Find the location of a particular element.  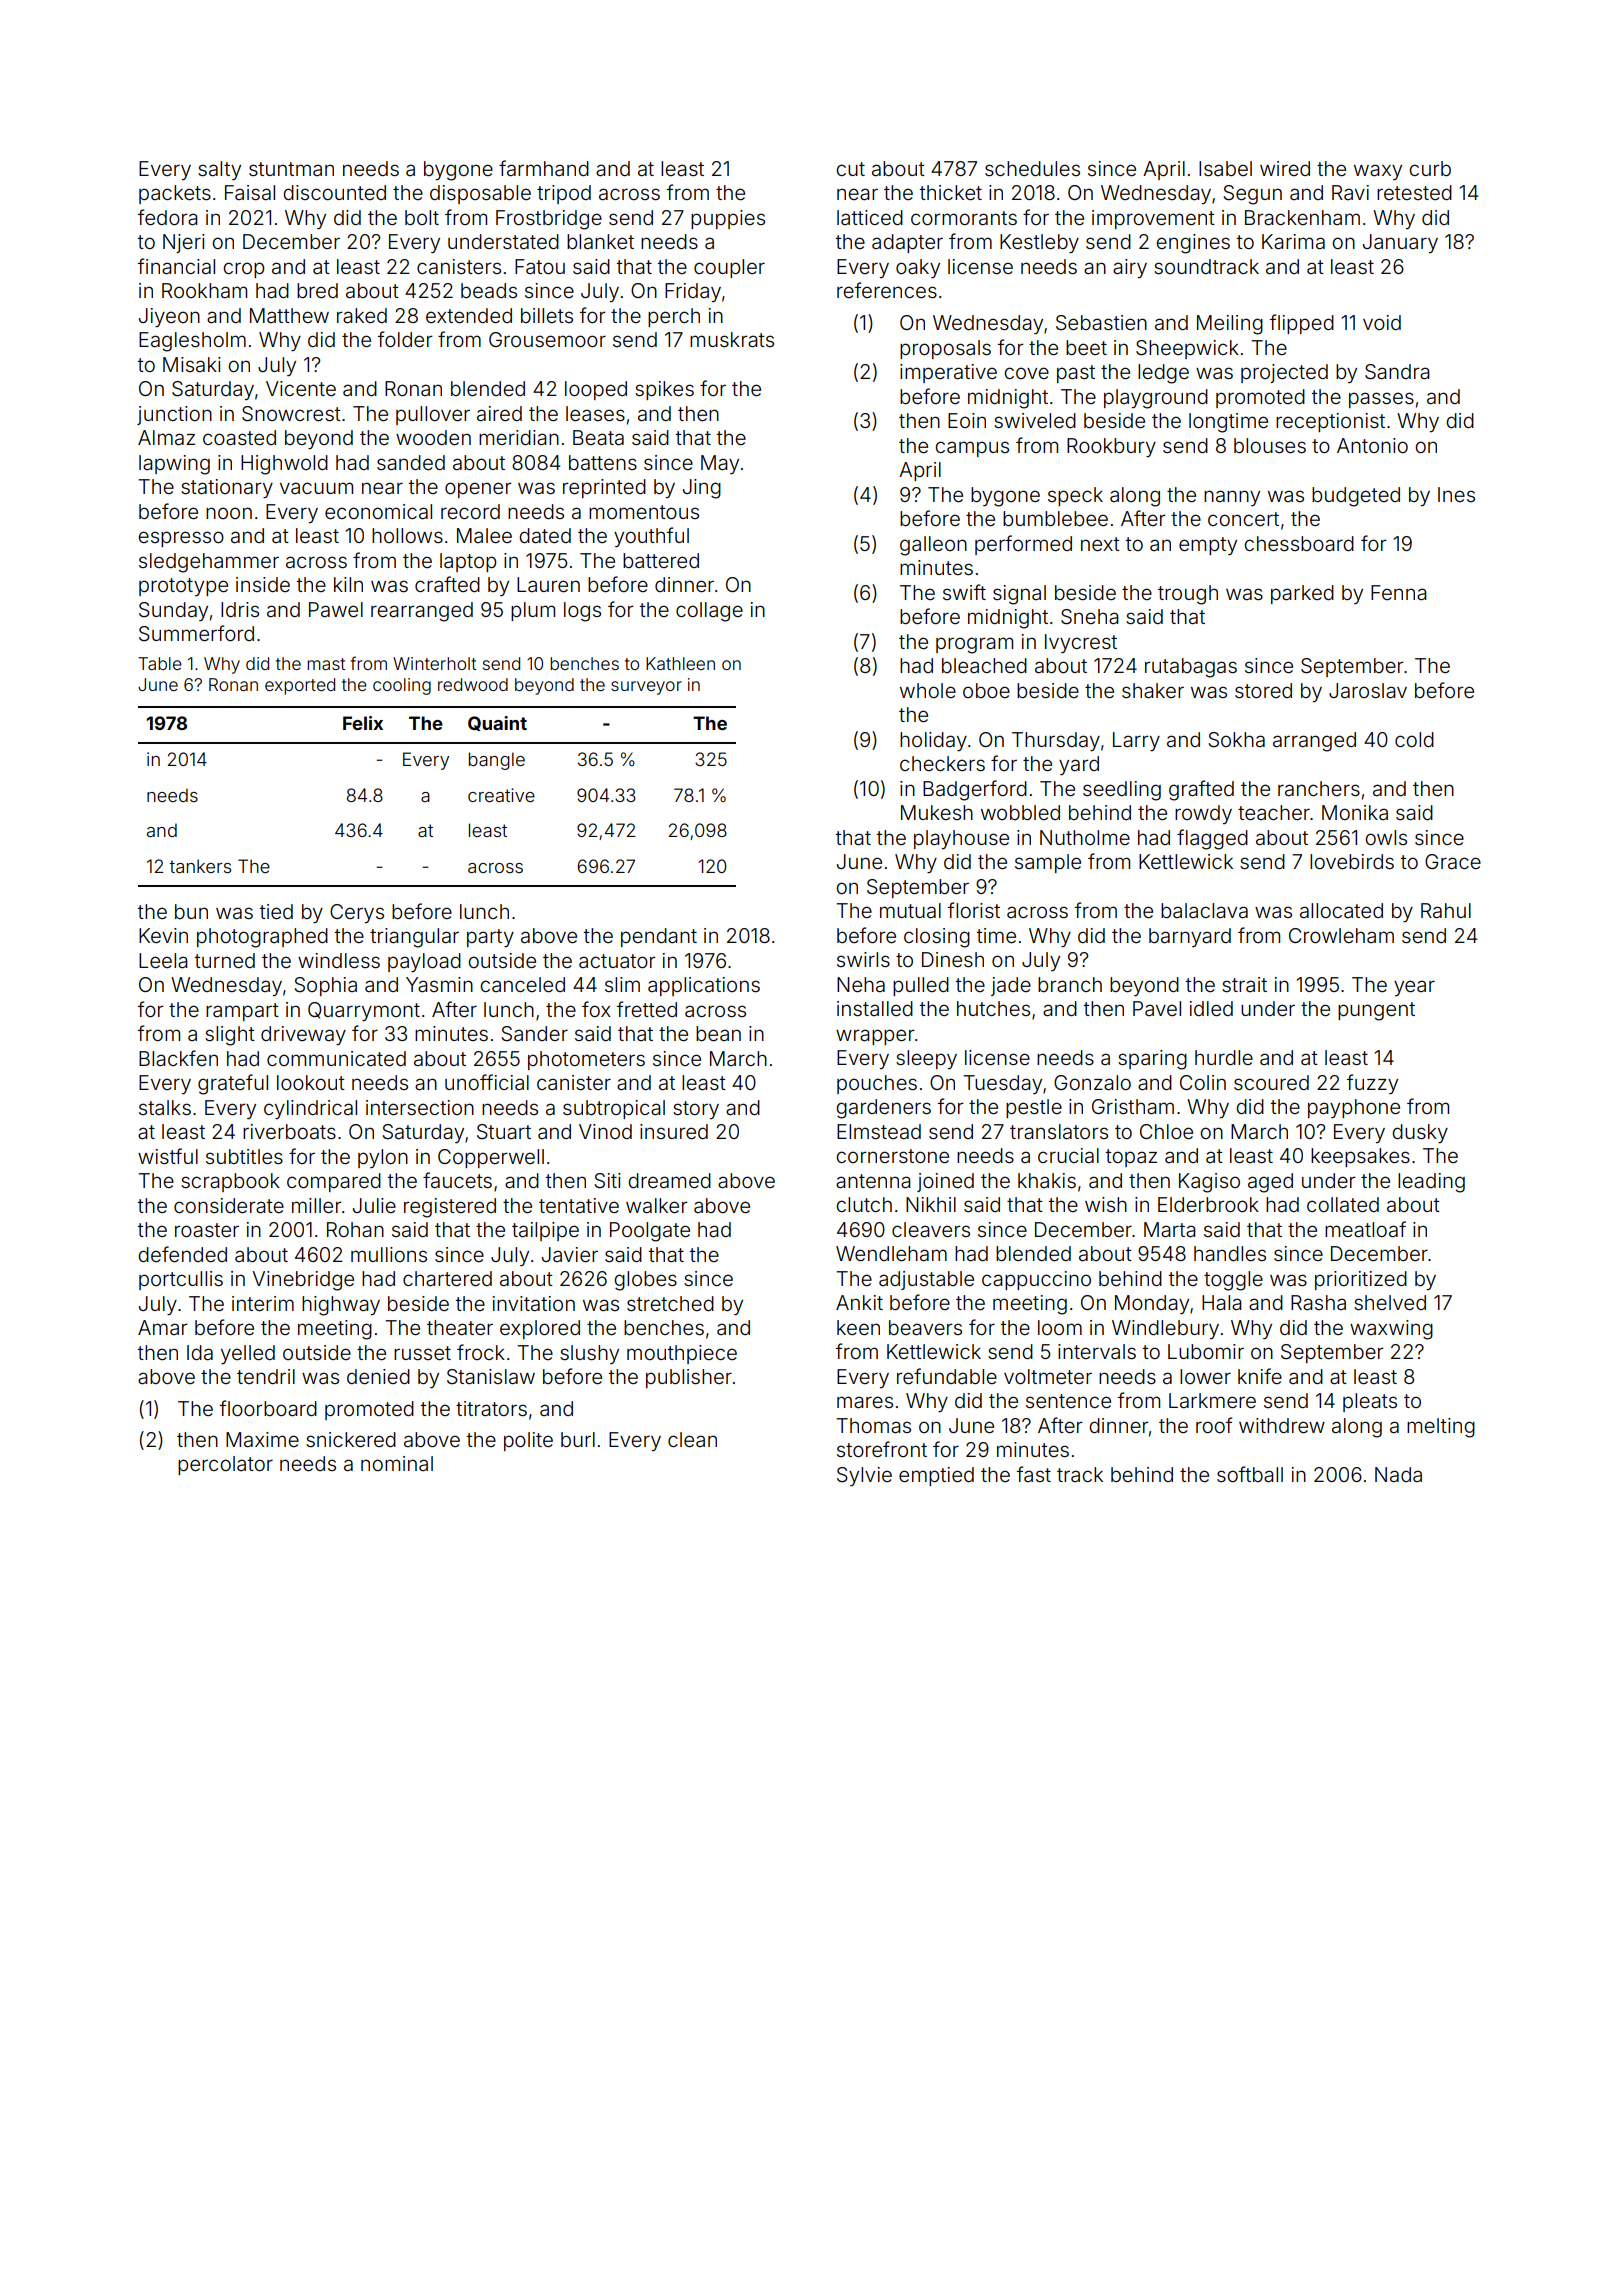

shaker is located at coordinates (1153, 690).
